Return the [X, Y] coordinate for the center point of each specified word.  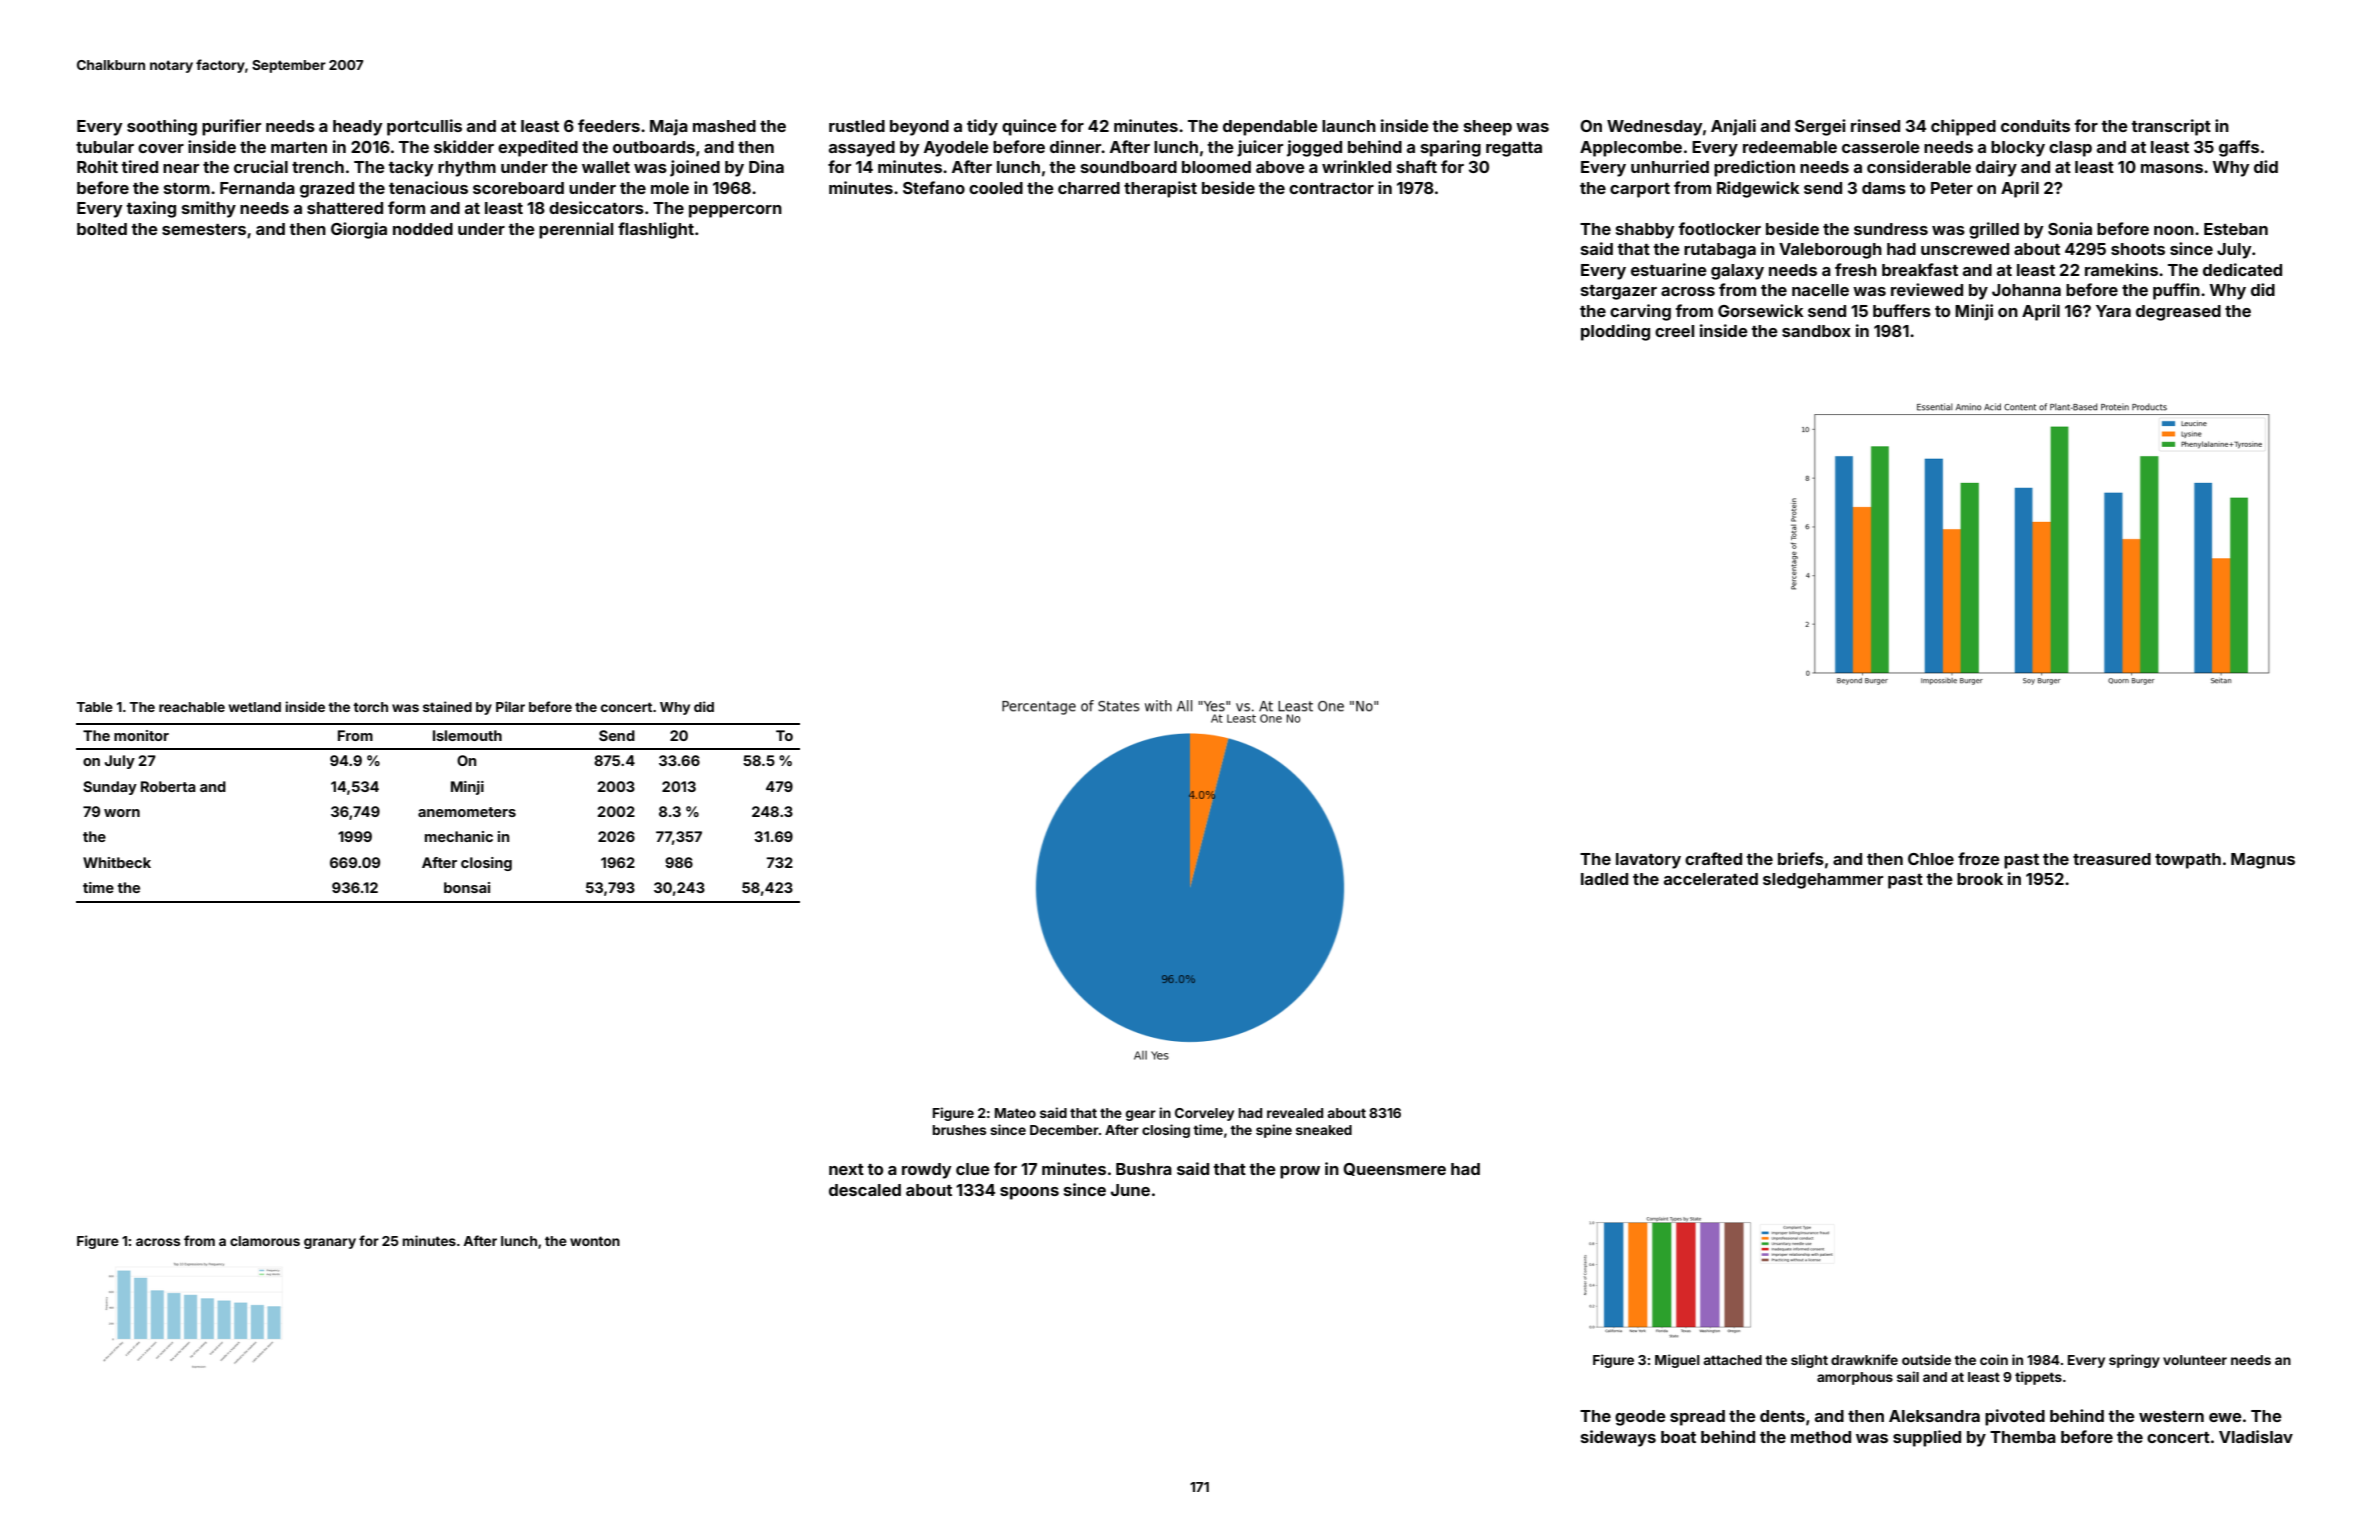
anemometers [467, 812]
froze [1979, 858]
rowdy [927, 1171]
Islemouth [467, 735]
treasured [2112, 859]
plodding [1615, 332]
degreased [2178, 313]
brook [1980, 879]
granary [330, 1243]
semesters [204, 229]
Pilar [510, 706]
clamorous [265, 1241]
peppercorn [735, 211]
